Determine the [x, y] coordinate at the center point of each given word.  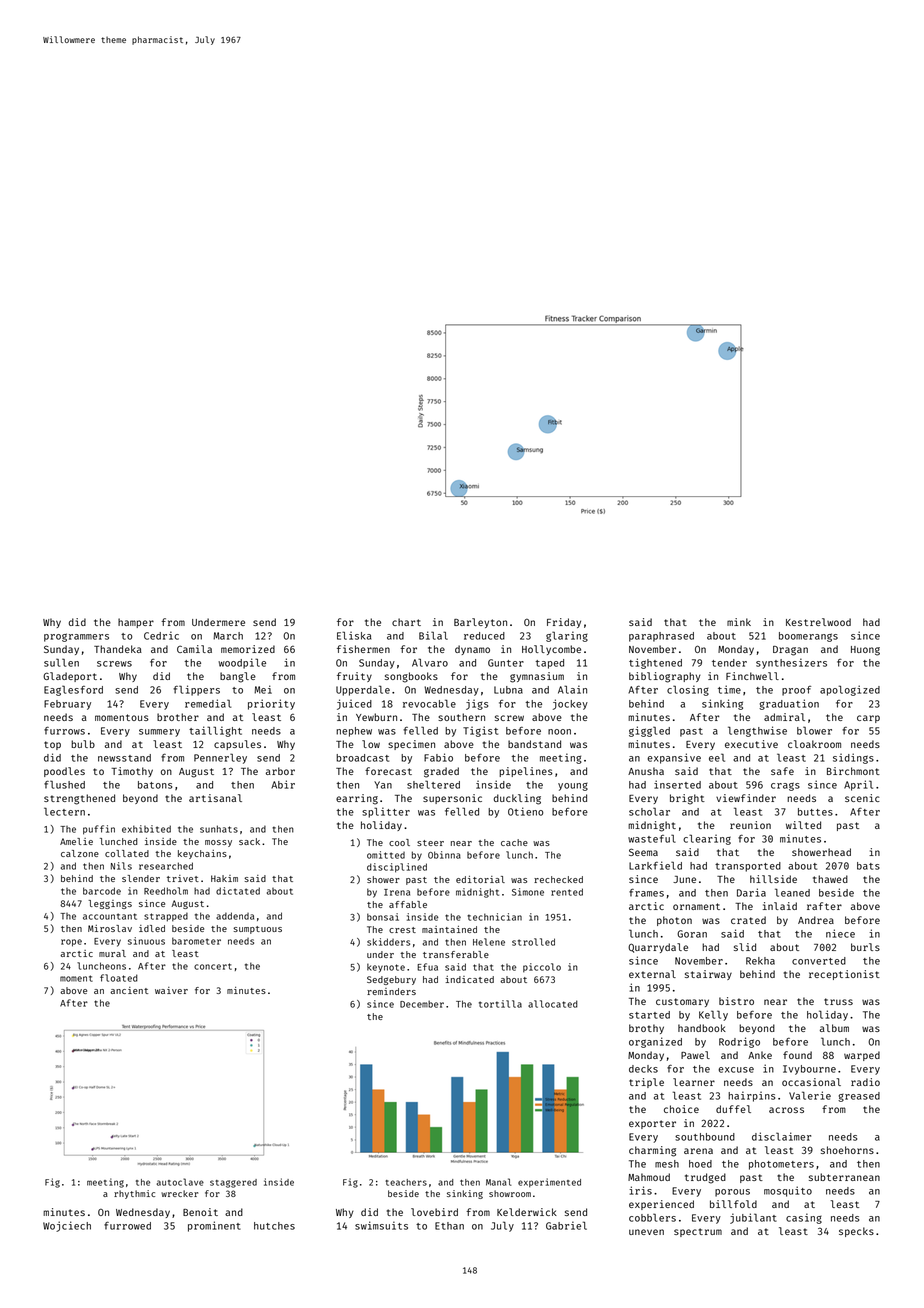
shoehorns [847, 1150]
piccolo [542, 968]
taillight [215, 731]
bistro [736, 1001]
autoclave [180, 1182]
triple [646, 1083]
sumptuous [257, 930]
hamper [136, 623]
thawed [830, 879]
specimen [411, 745]
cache [514, 842]
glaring [567, 636]
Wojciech [67, 1226]
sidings [853, 758]
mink [739, 622]
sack [249, 841]
